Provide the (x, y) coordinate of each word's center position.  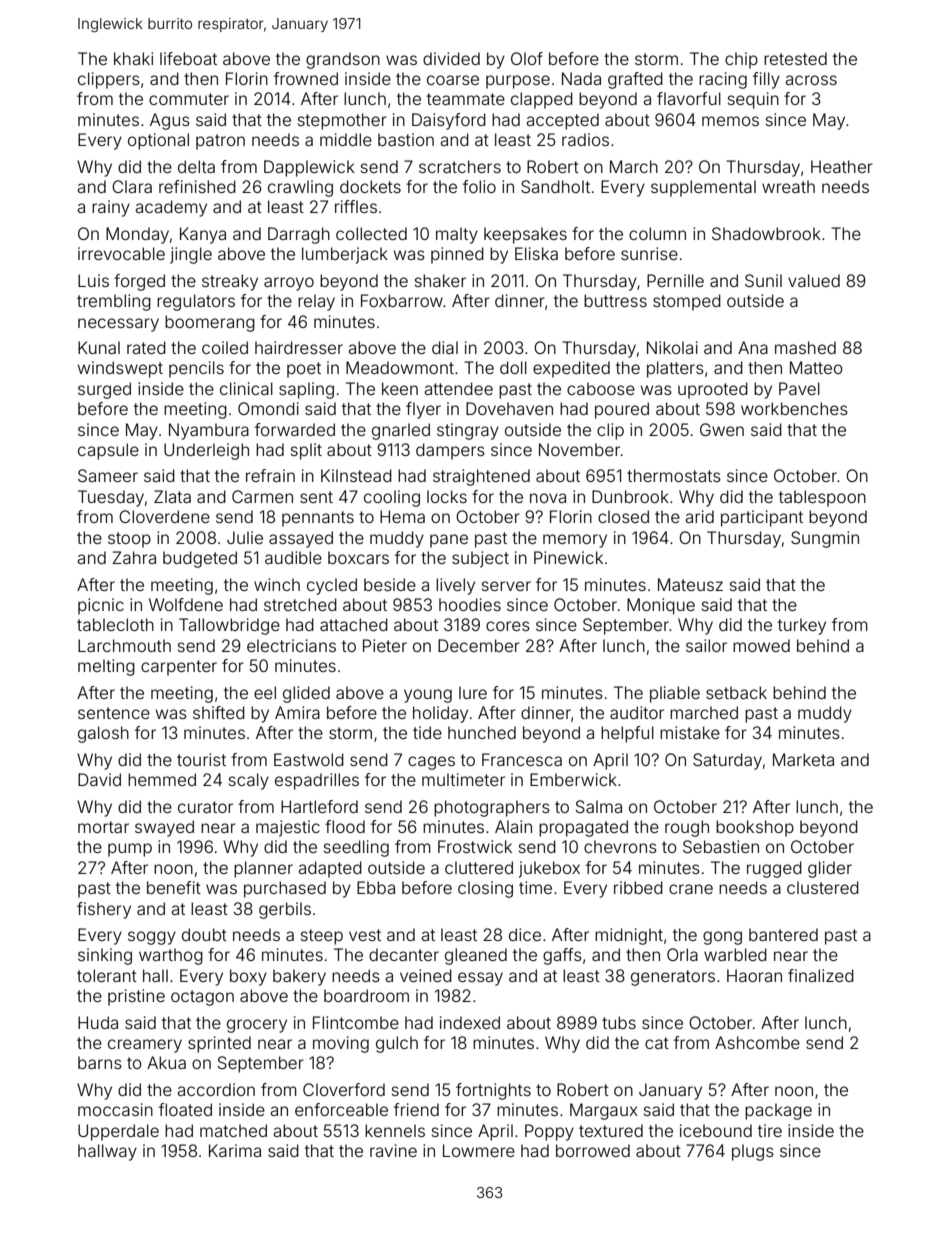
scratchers (460, 166)
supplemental (703, 188)
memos (730, 121)
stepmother (342, 121)
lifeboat (188, 58)
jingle (191, 255)
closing (485, 889)
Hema (402, 516)
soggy (152, 938)
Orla (682, 954)
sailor (706, 645)
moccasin (115, 1109)
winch (277, 584)
